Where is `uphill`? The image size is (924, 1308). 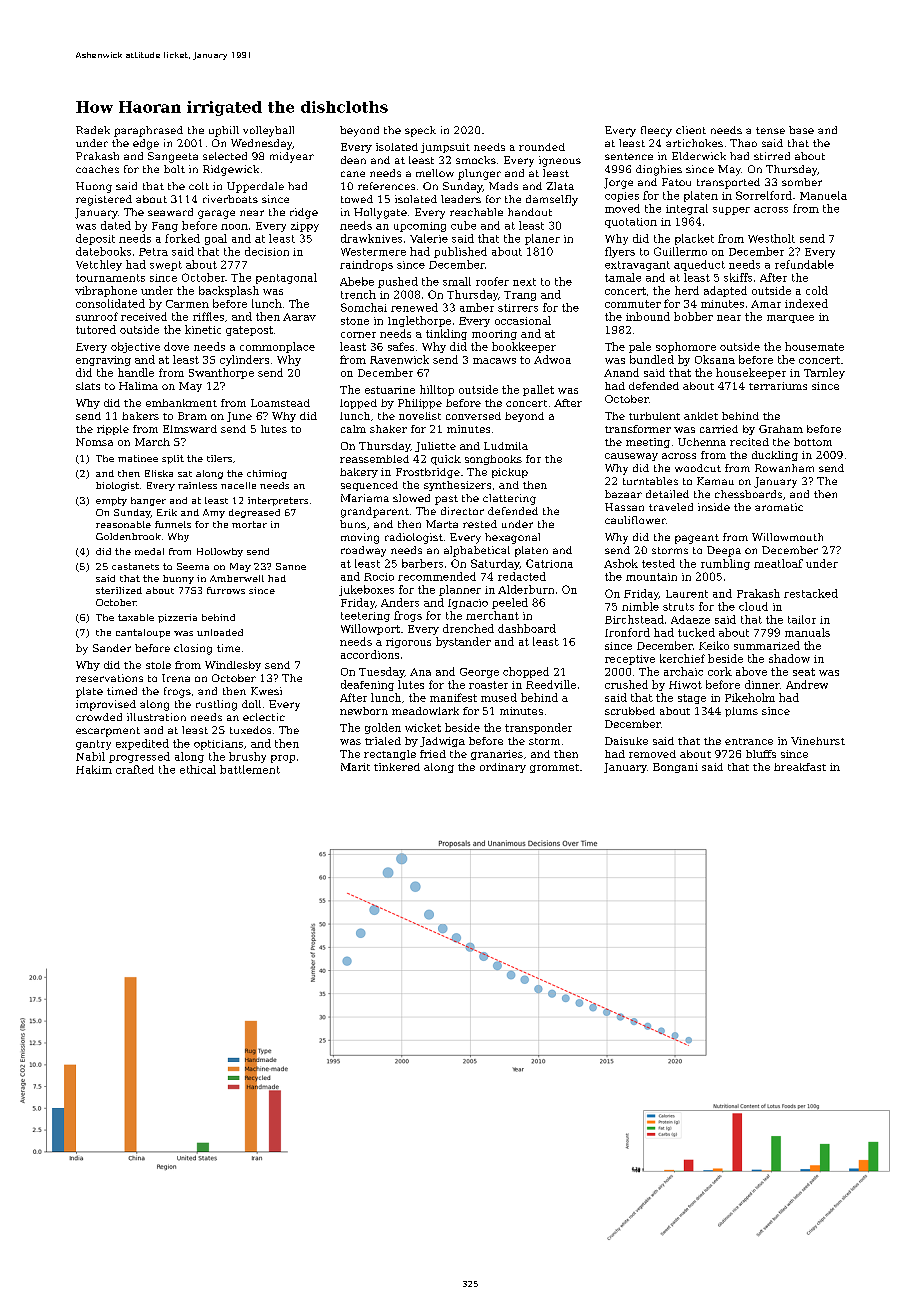 uphill is located at coordinates (224, 131).
